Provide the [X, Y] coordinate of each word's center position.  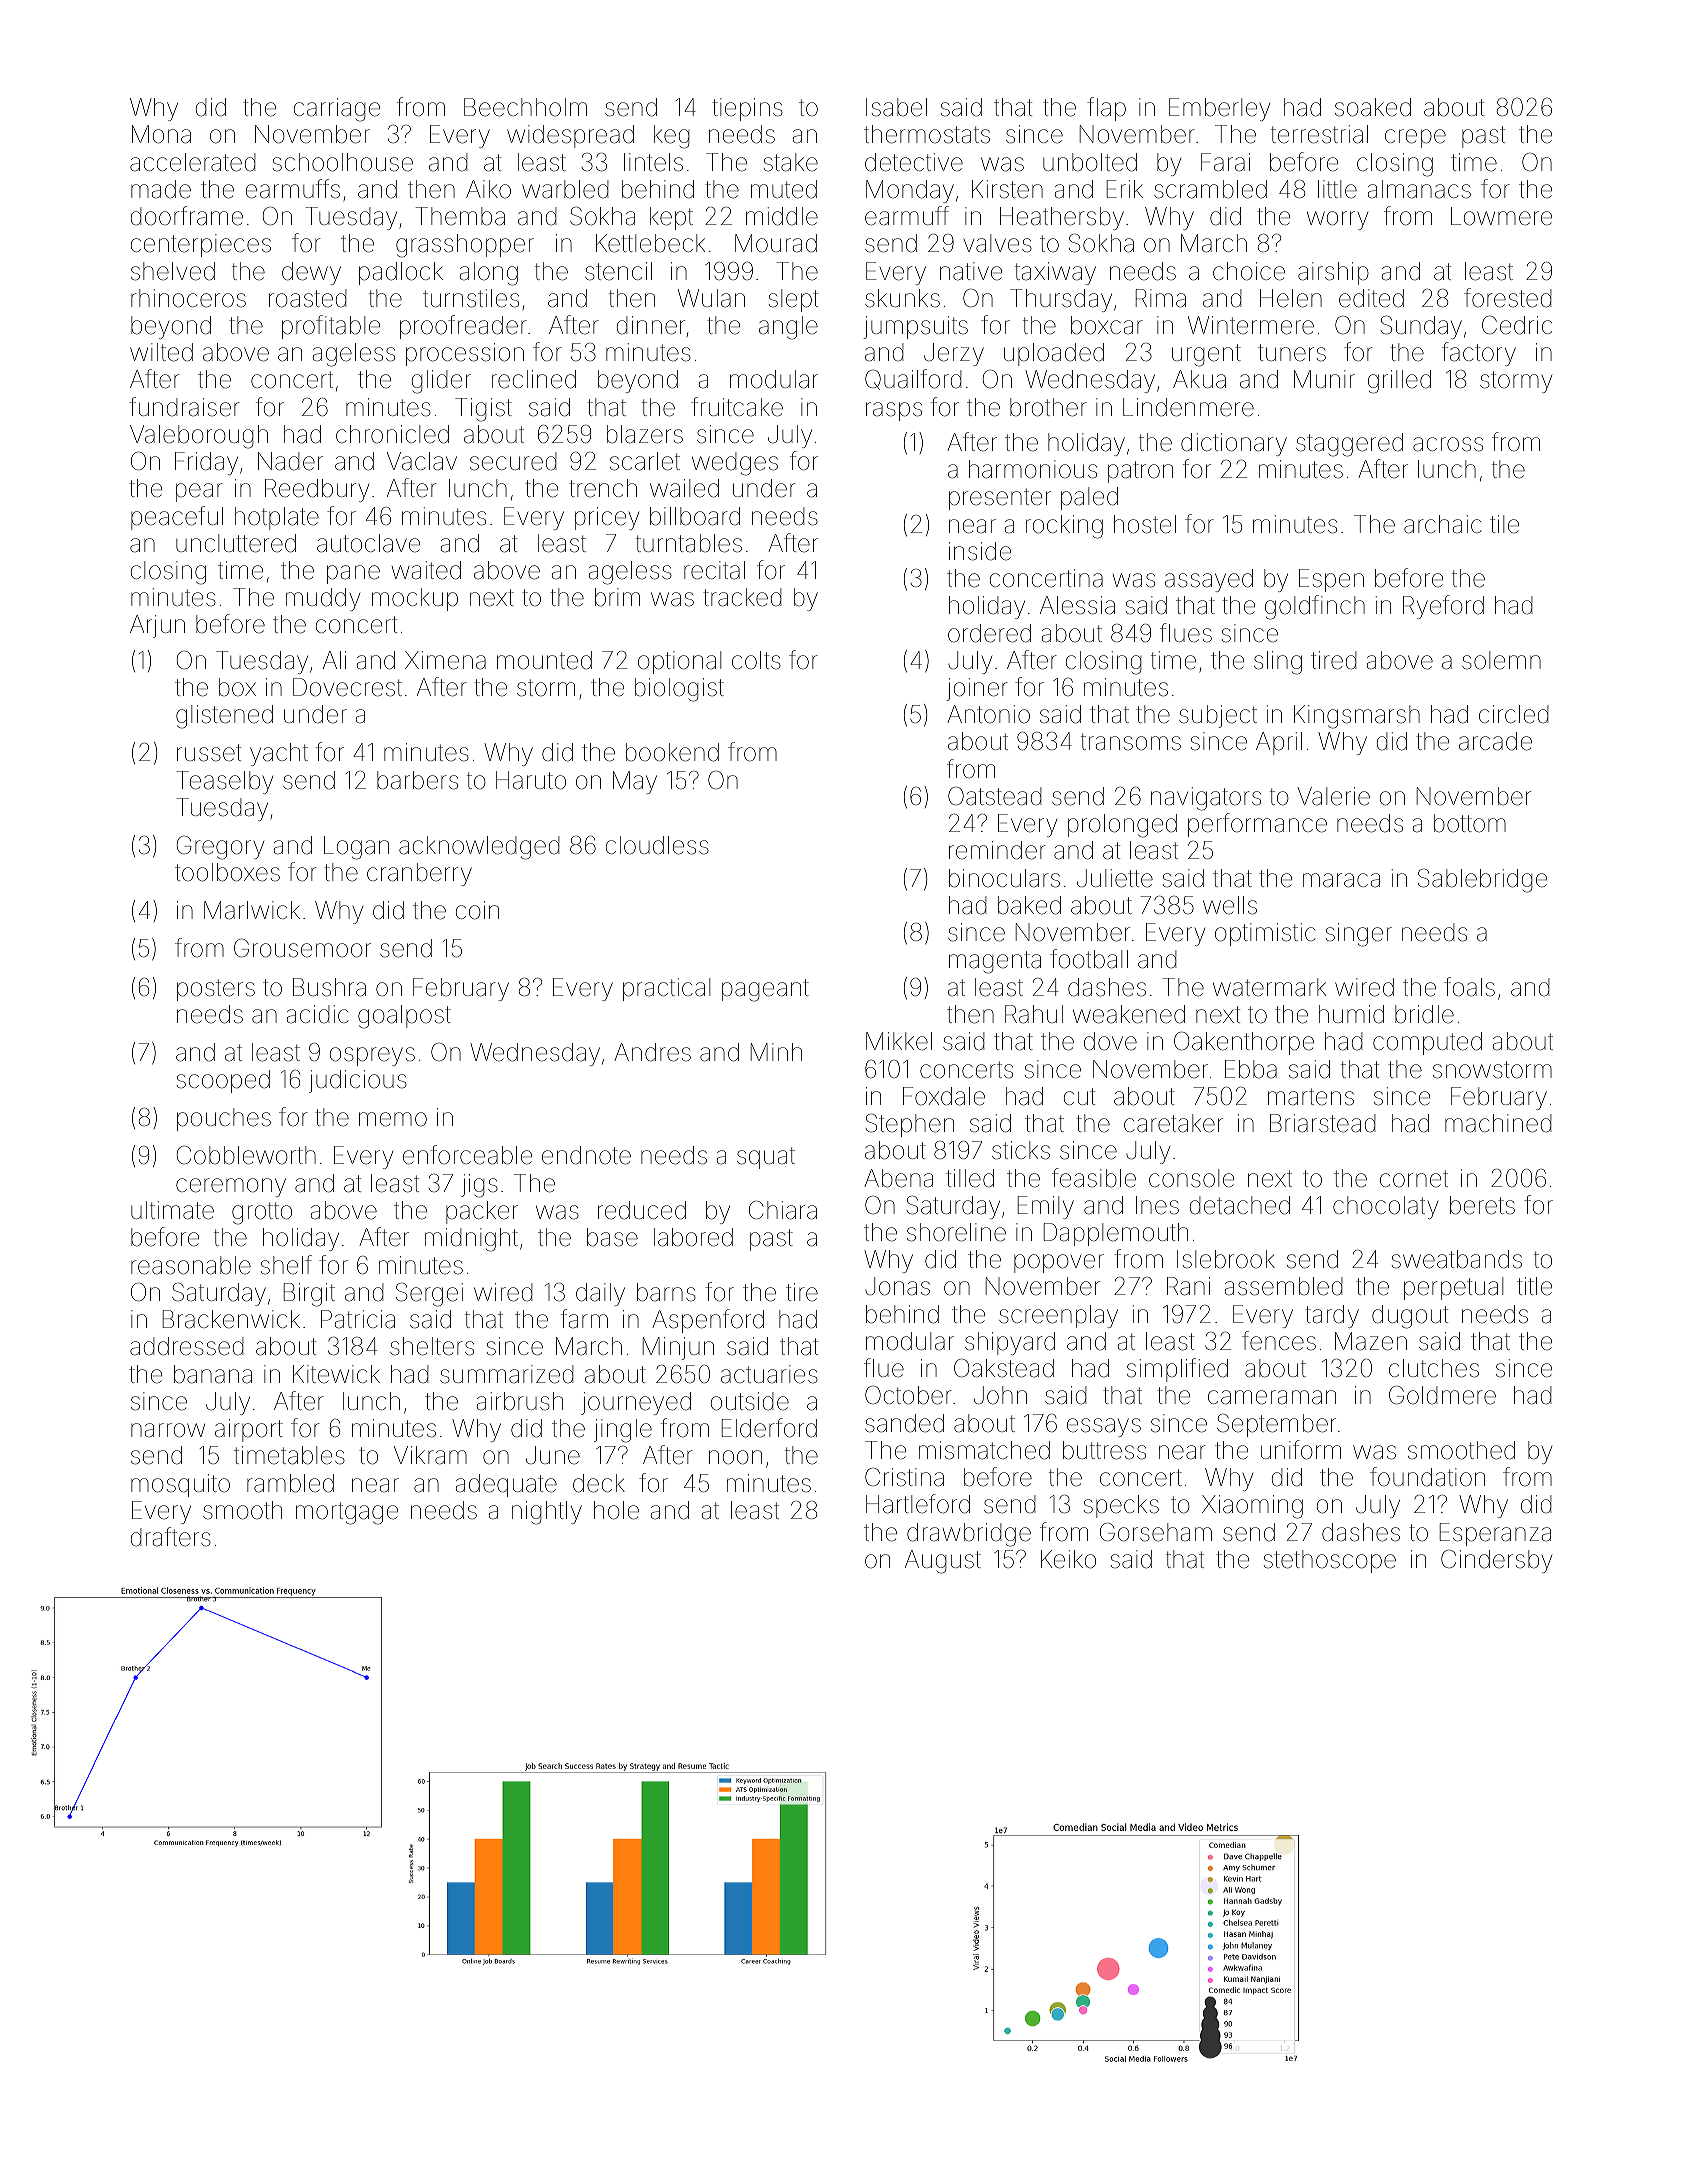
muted [784, 189]
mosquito [180, 1485]
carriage [337, 110]
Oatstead [994, 796]
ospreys [372, 1056]
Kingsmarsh [1357, 717]
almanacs [1419, 189]
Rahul [1034, 1014]
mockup [415, 599]
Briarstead [1322, 1123]
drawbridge [969, 1535]
